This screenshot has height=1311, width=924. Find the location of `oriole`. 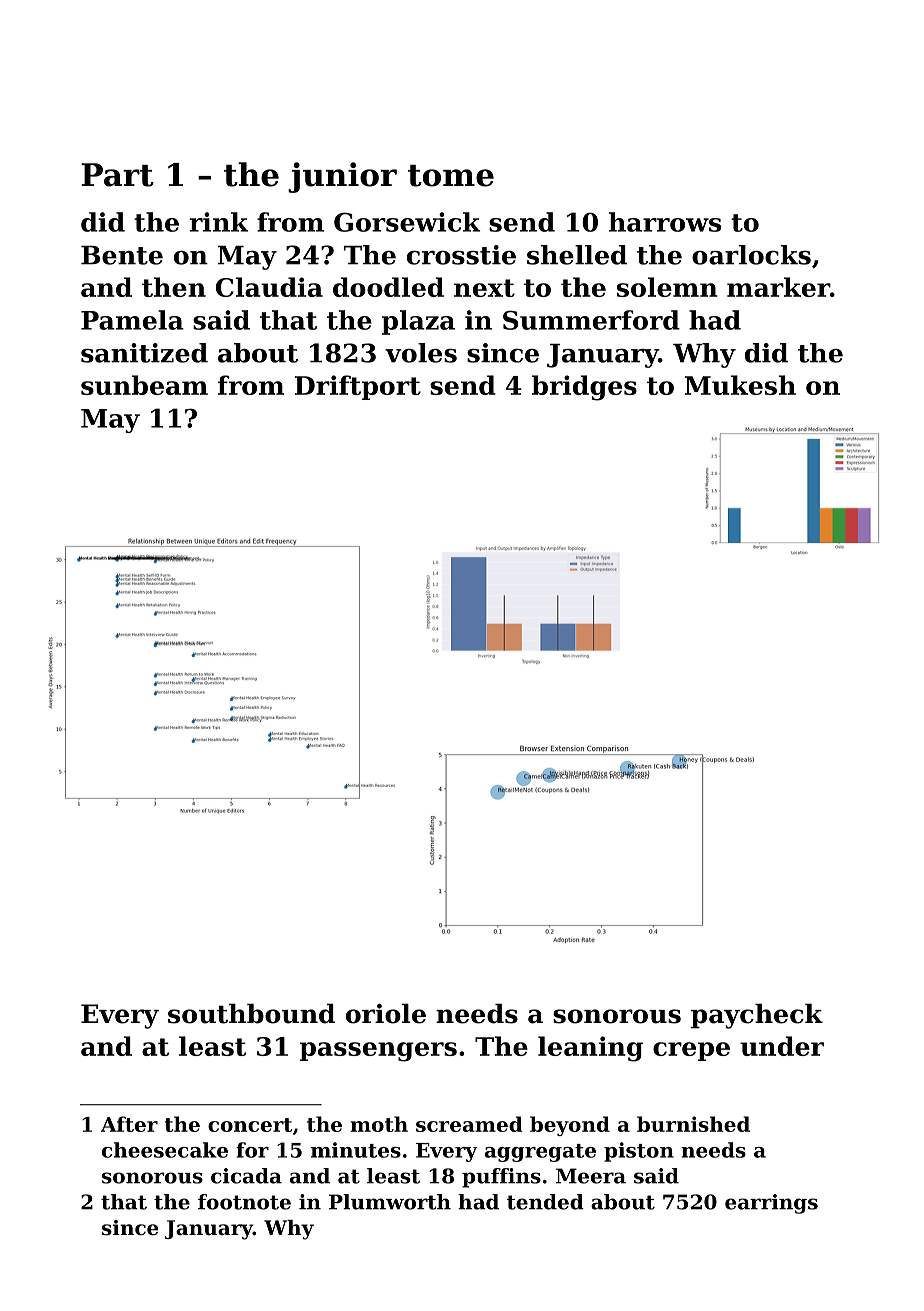

oriole is located at coordinates (386, 1013).
